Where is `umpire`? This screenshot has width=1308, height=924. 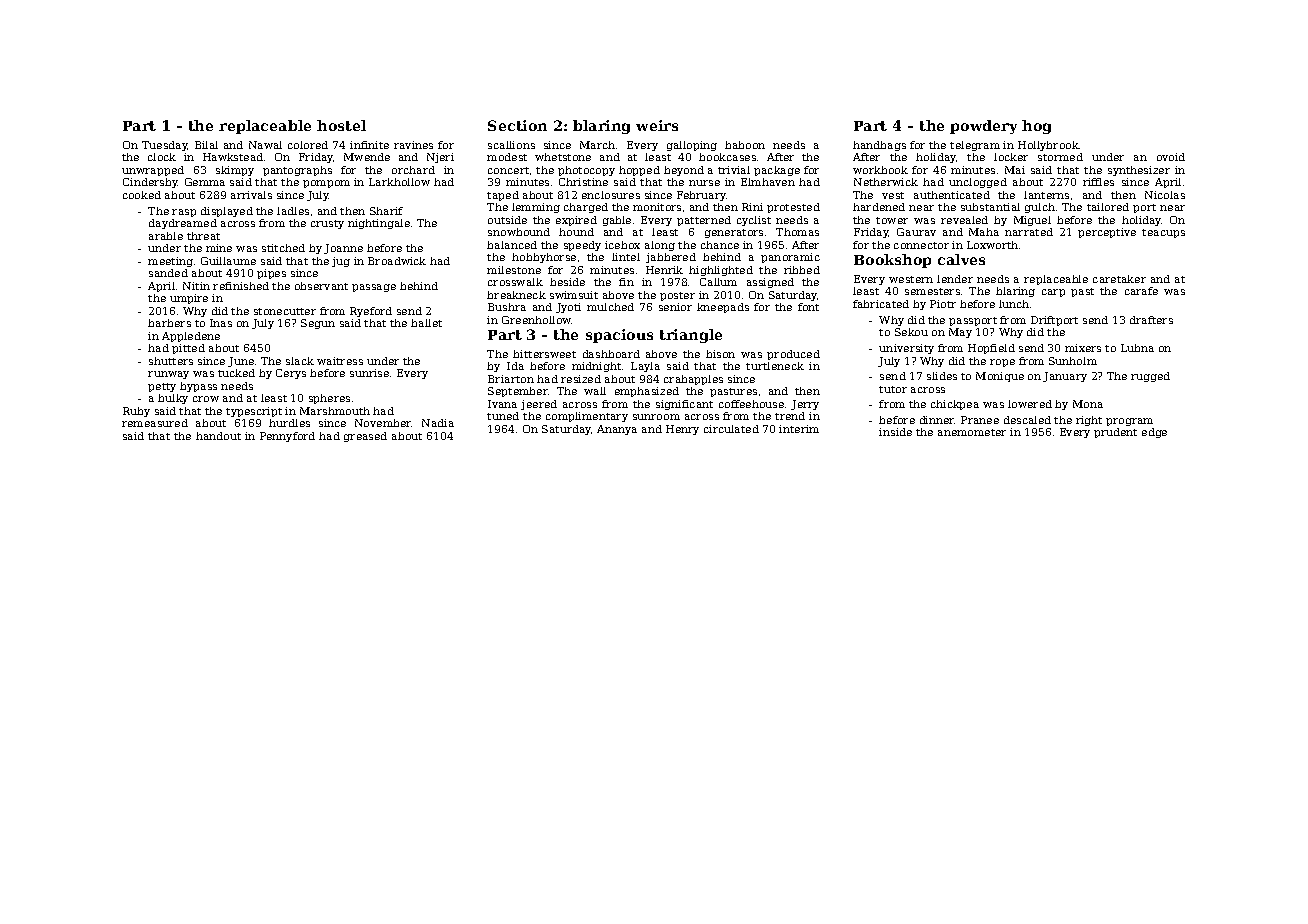 umpire is located at coordinates (189, 299).
